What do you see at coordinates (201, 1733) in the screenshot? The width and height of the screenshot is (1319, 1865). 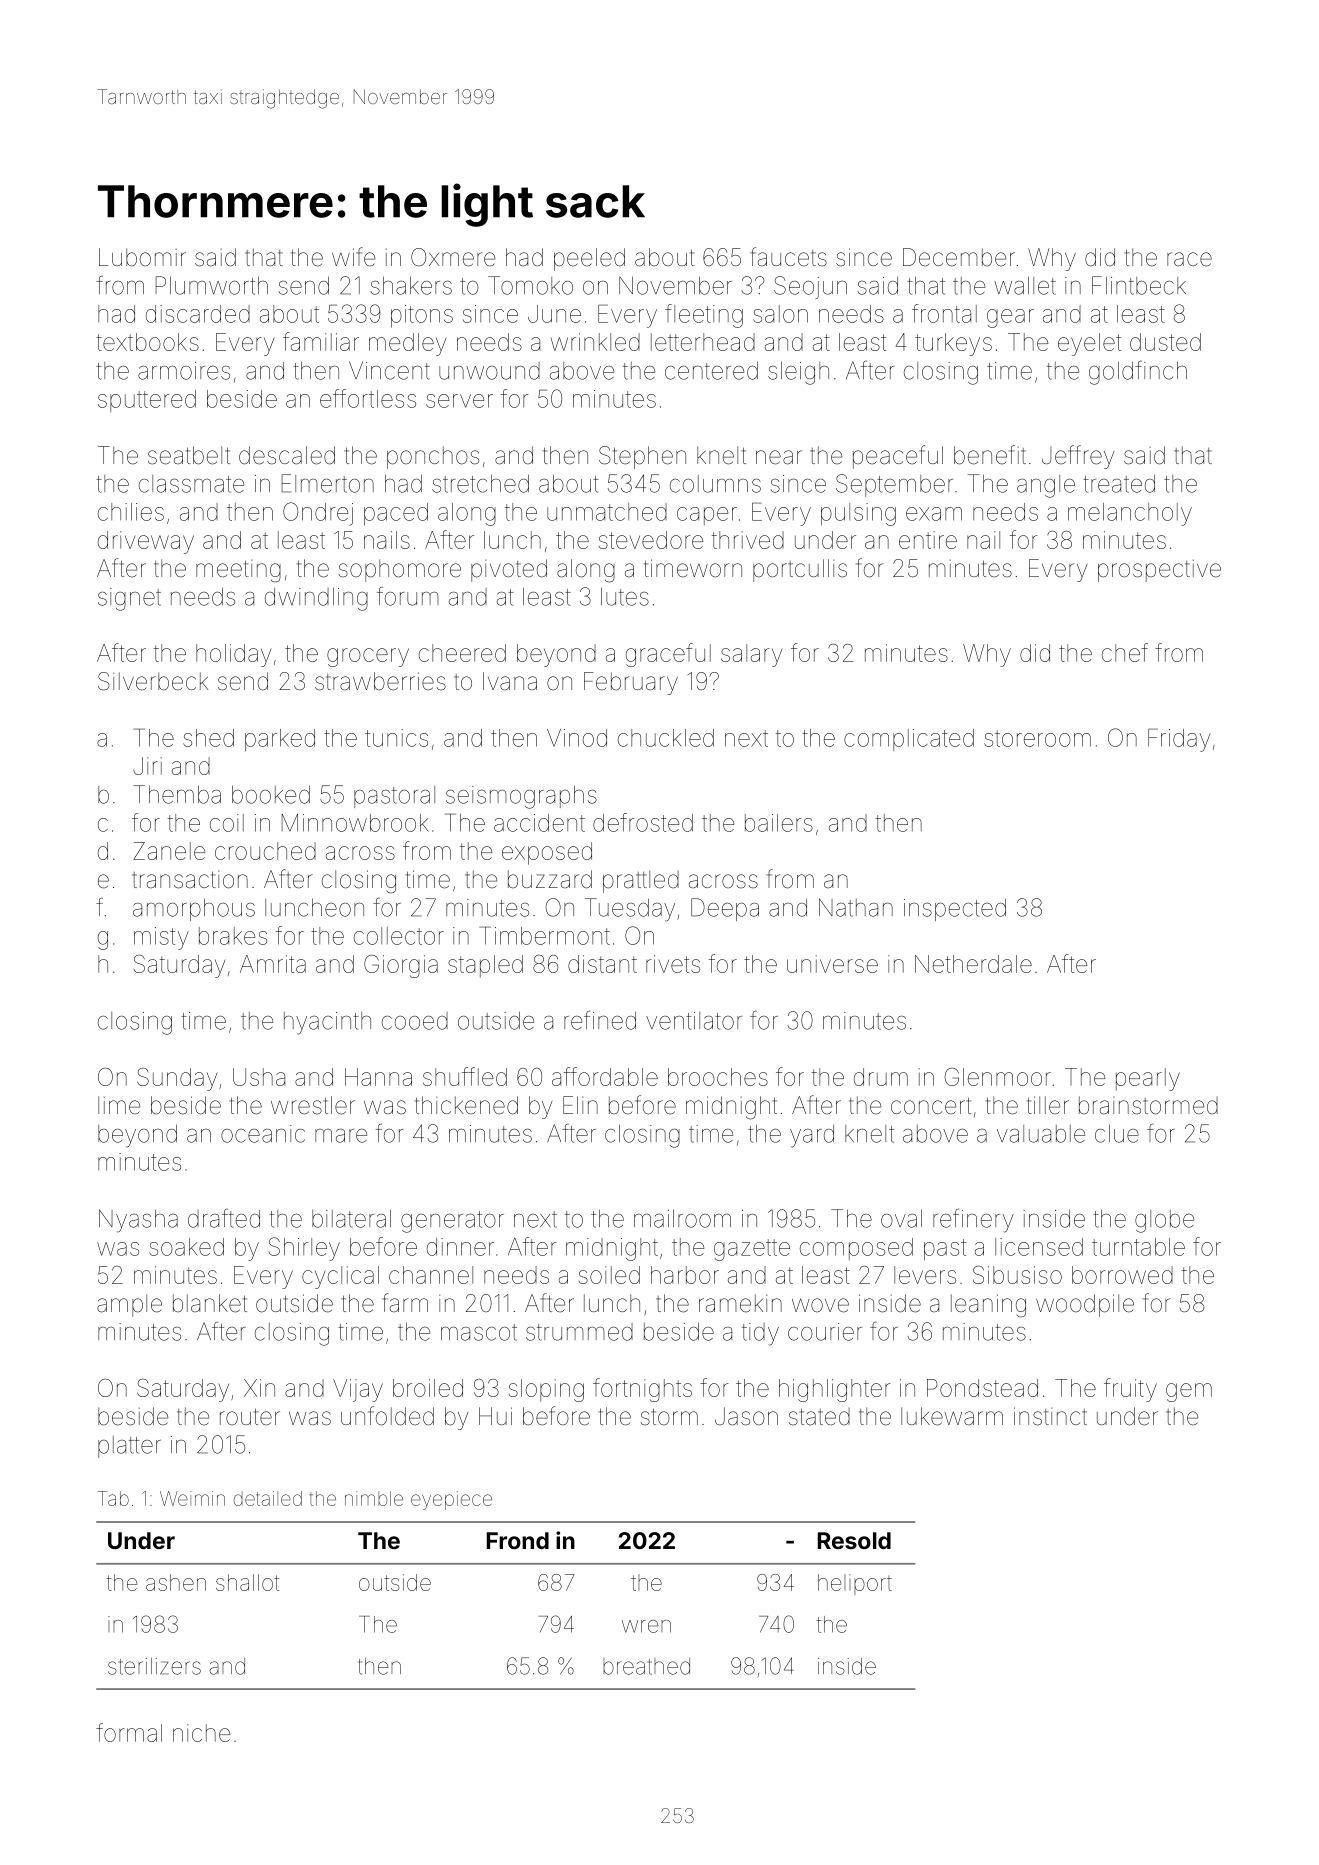 I see `niche` at bounding box center [201, 1733].
